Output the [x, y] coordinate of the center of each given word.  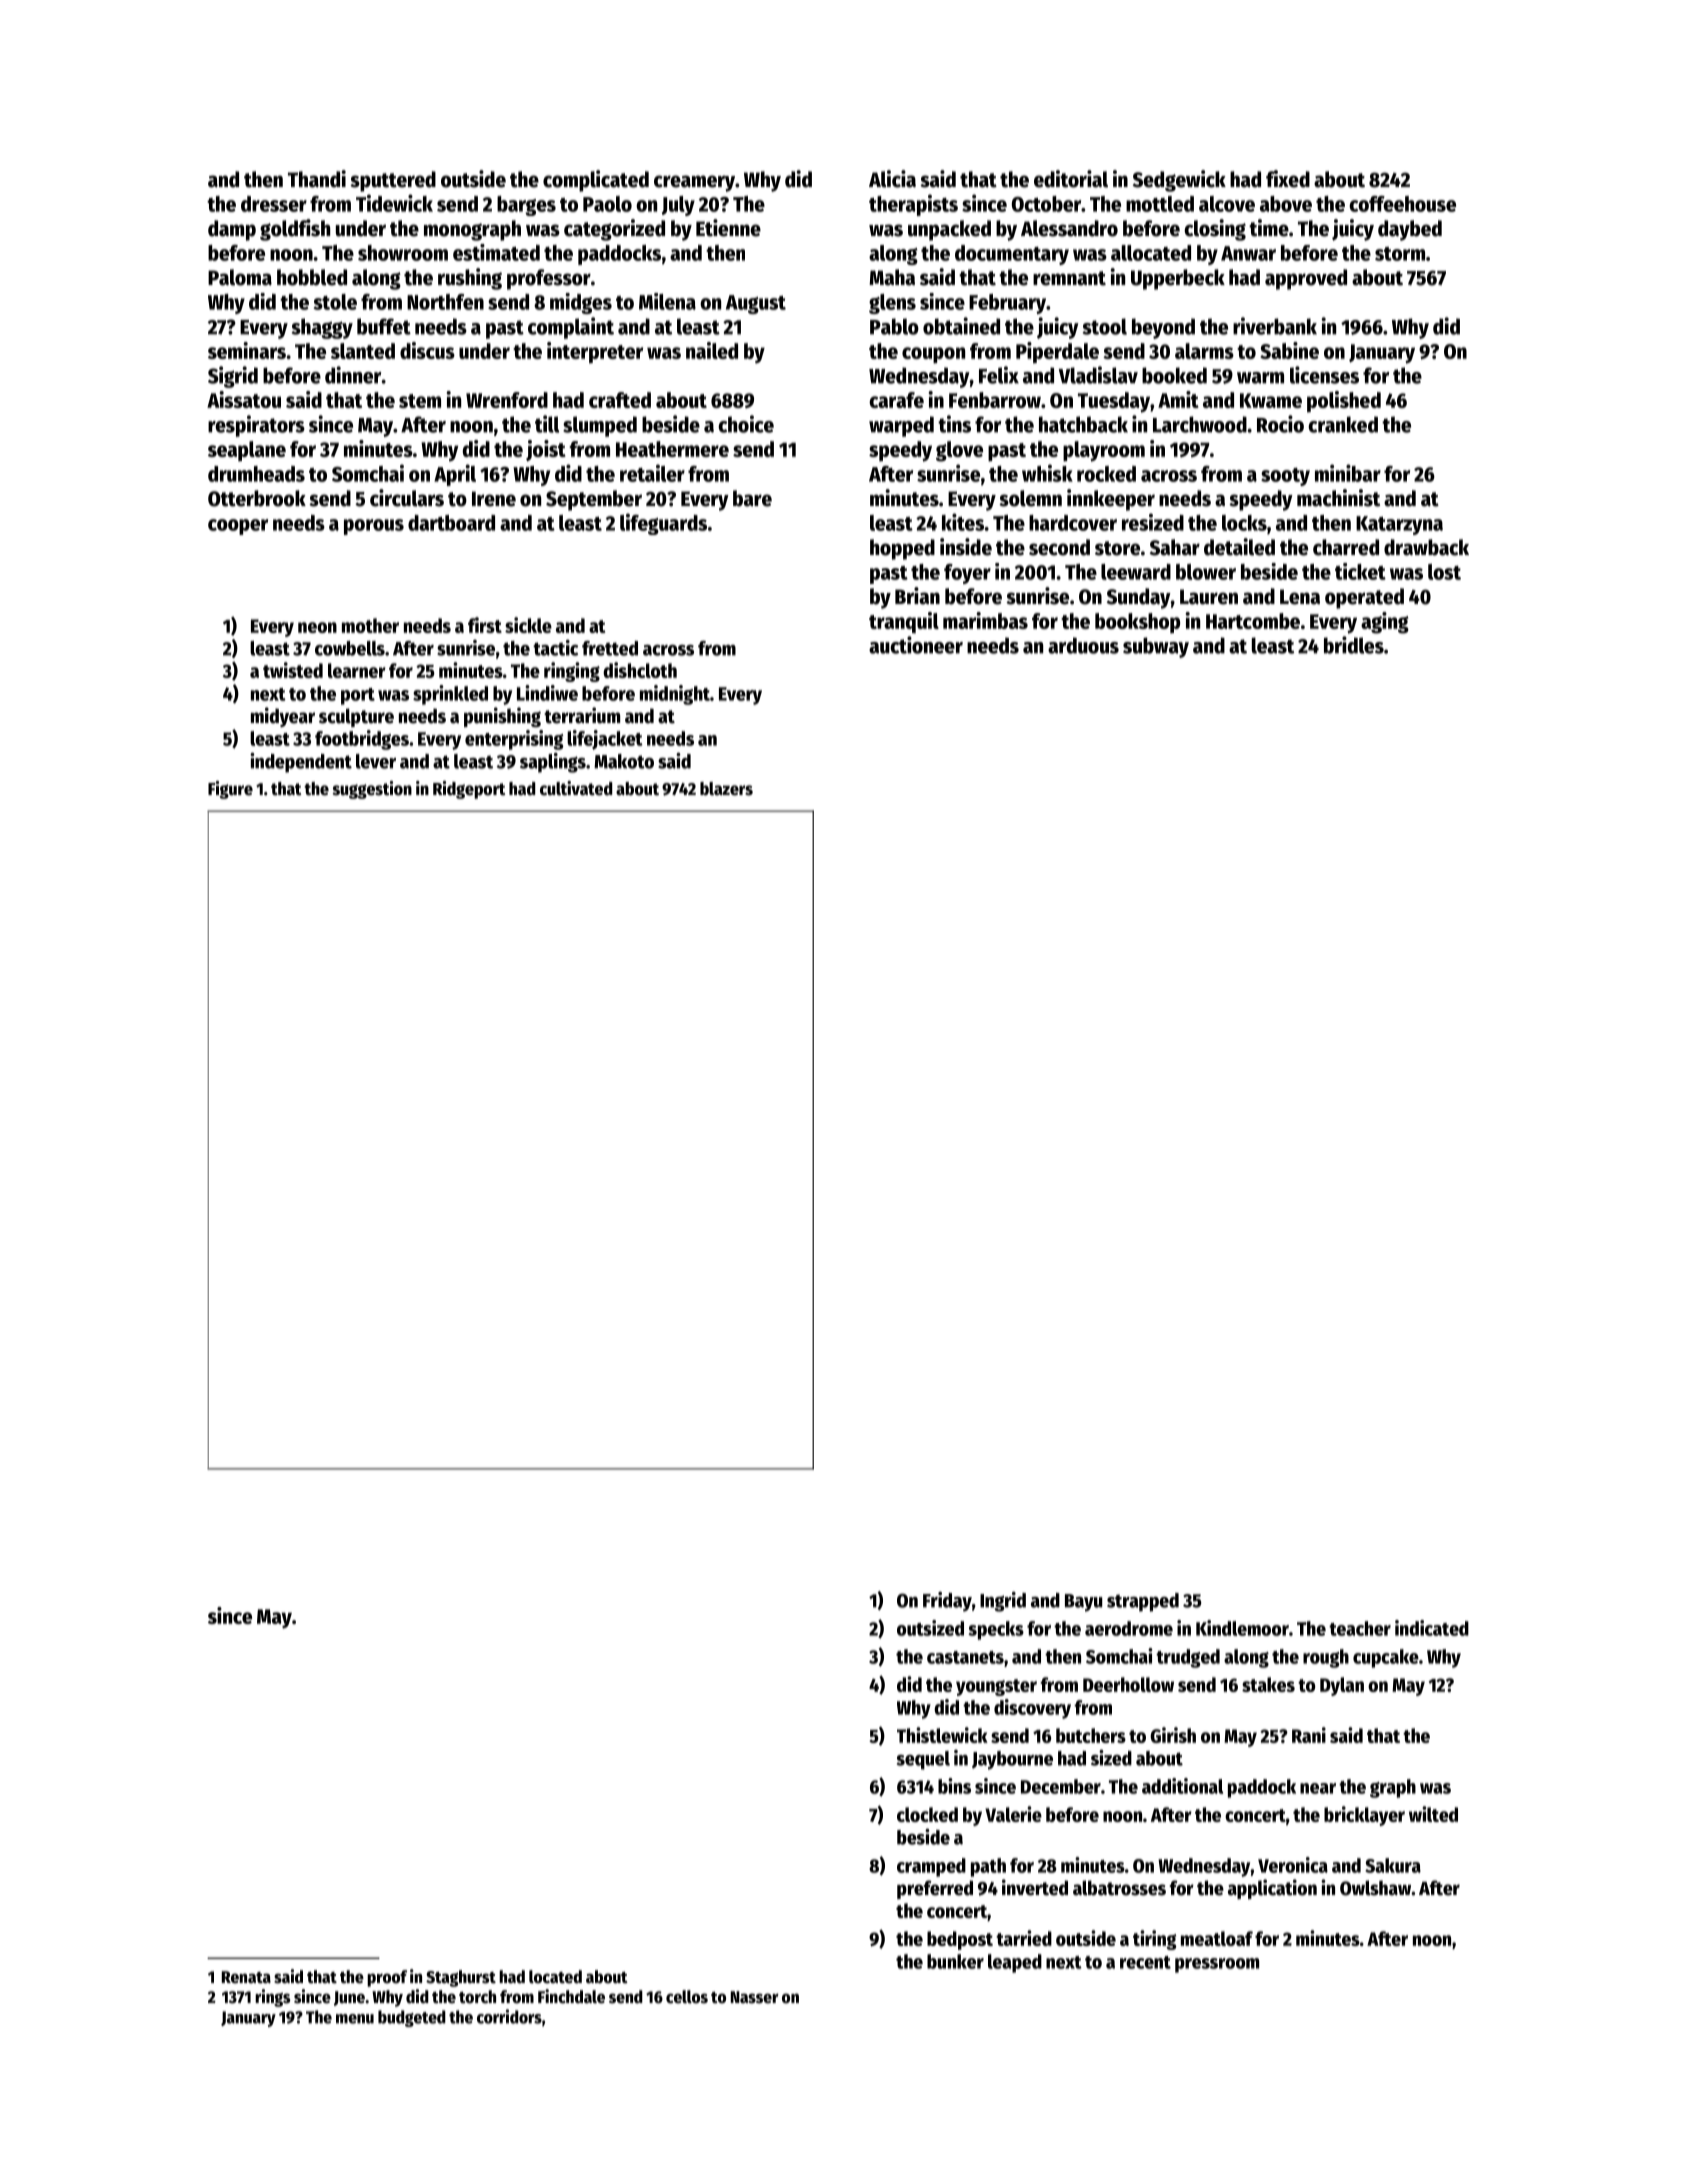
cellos [687, 1997]
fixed [1288, 179]
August [756, 304]
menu [355, 2019]
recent [1145, 1962]
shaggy [322, 328]
